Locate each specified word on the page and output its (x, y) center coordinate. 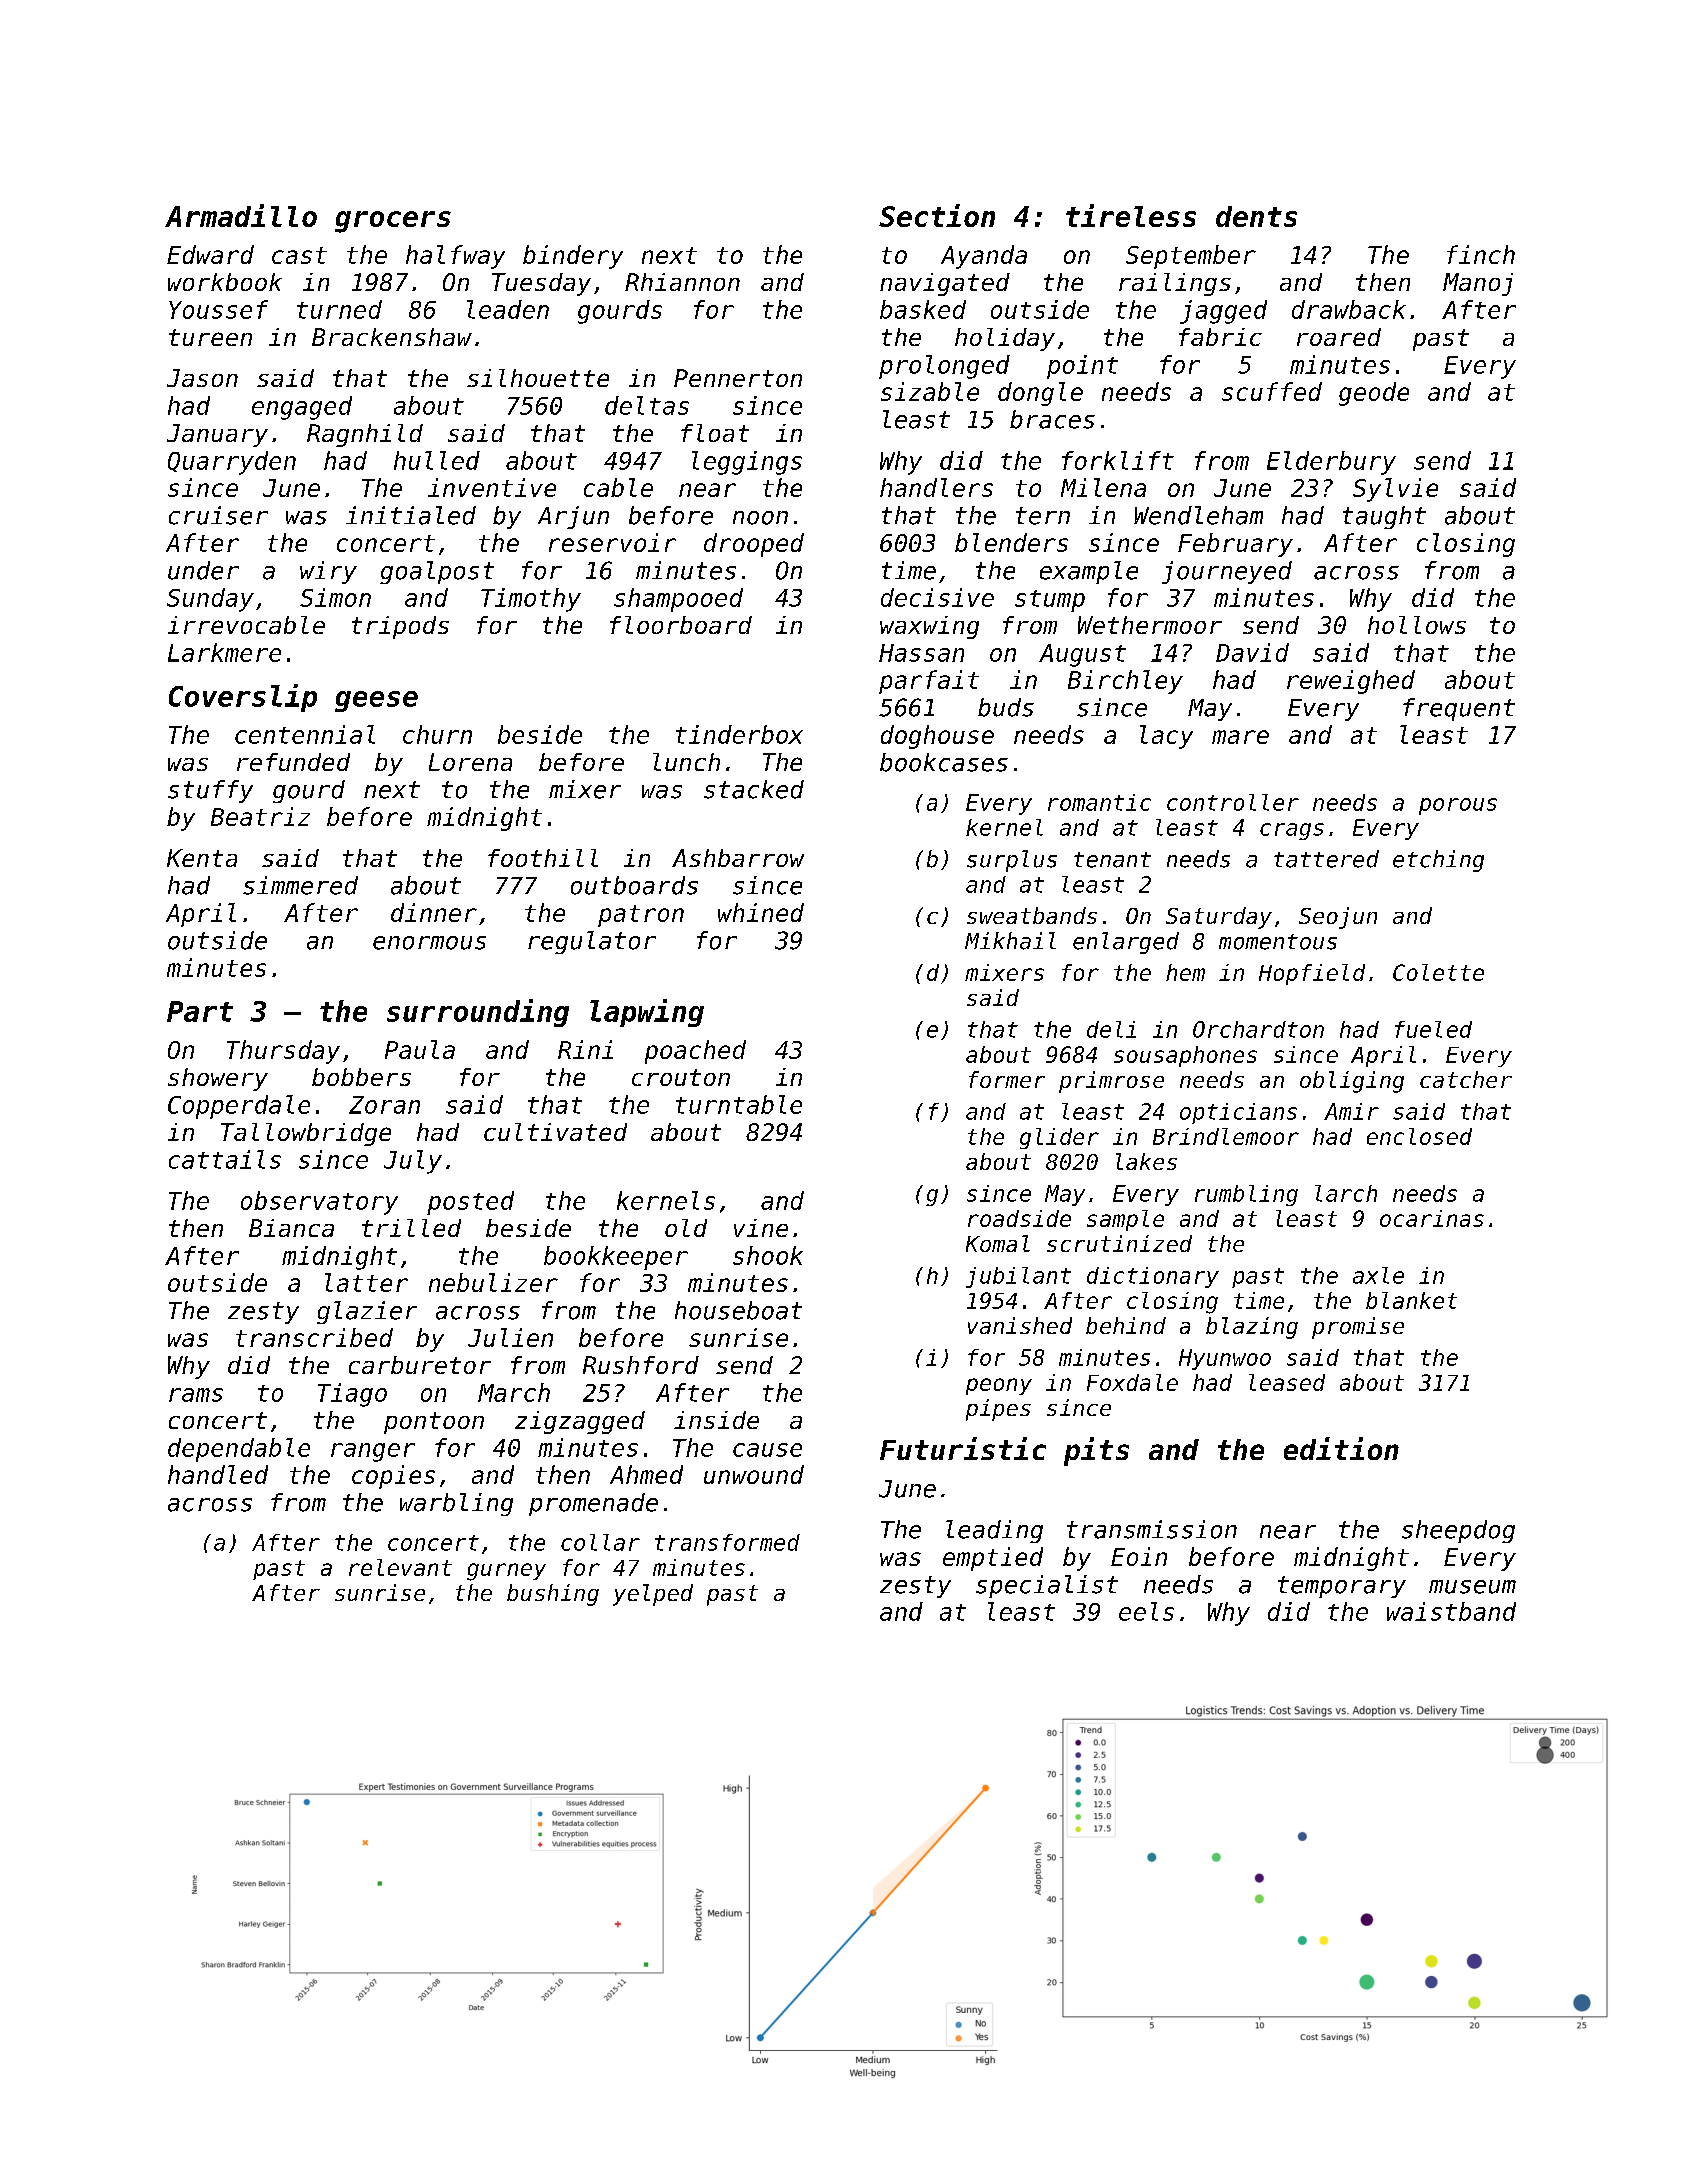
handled (218, 1474)
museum (1472, 1587)
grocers (393, 222)
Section (937, 215)
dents (1256, 216)
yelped (653, 1595)
